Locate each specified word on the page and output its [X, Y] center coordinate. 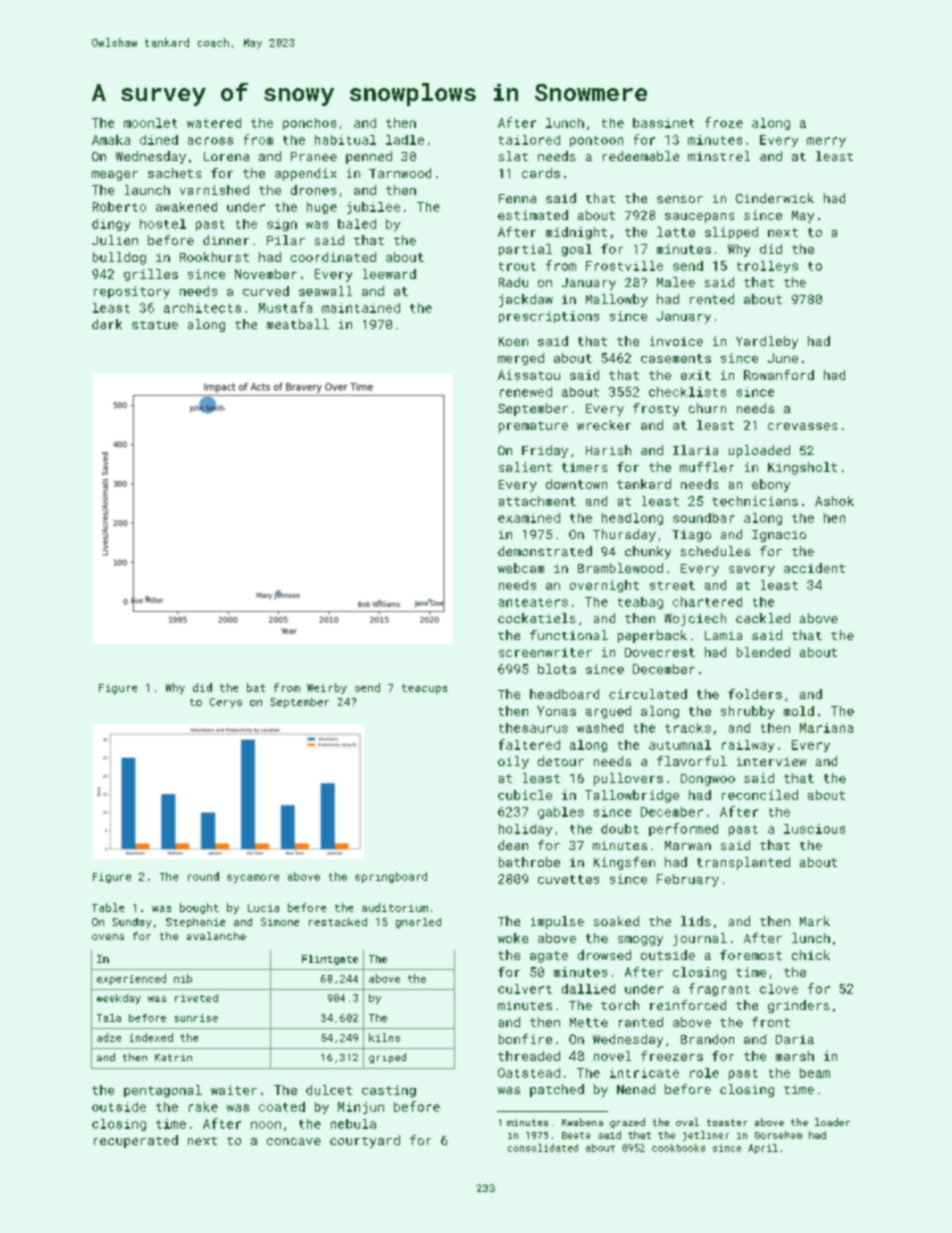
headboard [564, 694]
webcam [521, 568]
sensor [680, 199]
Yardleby [767, 342]
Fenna [517, 198]
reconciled [760, 795]
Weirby [327, 688]
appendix [305, 174]
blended [763, 652]
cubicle [525, 795]
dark [107, 324]
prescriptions [549, 317]
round [203, 876]
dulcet [329, 1090]
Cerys [226, 703]
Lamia [723, 635]
